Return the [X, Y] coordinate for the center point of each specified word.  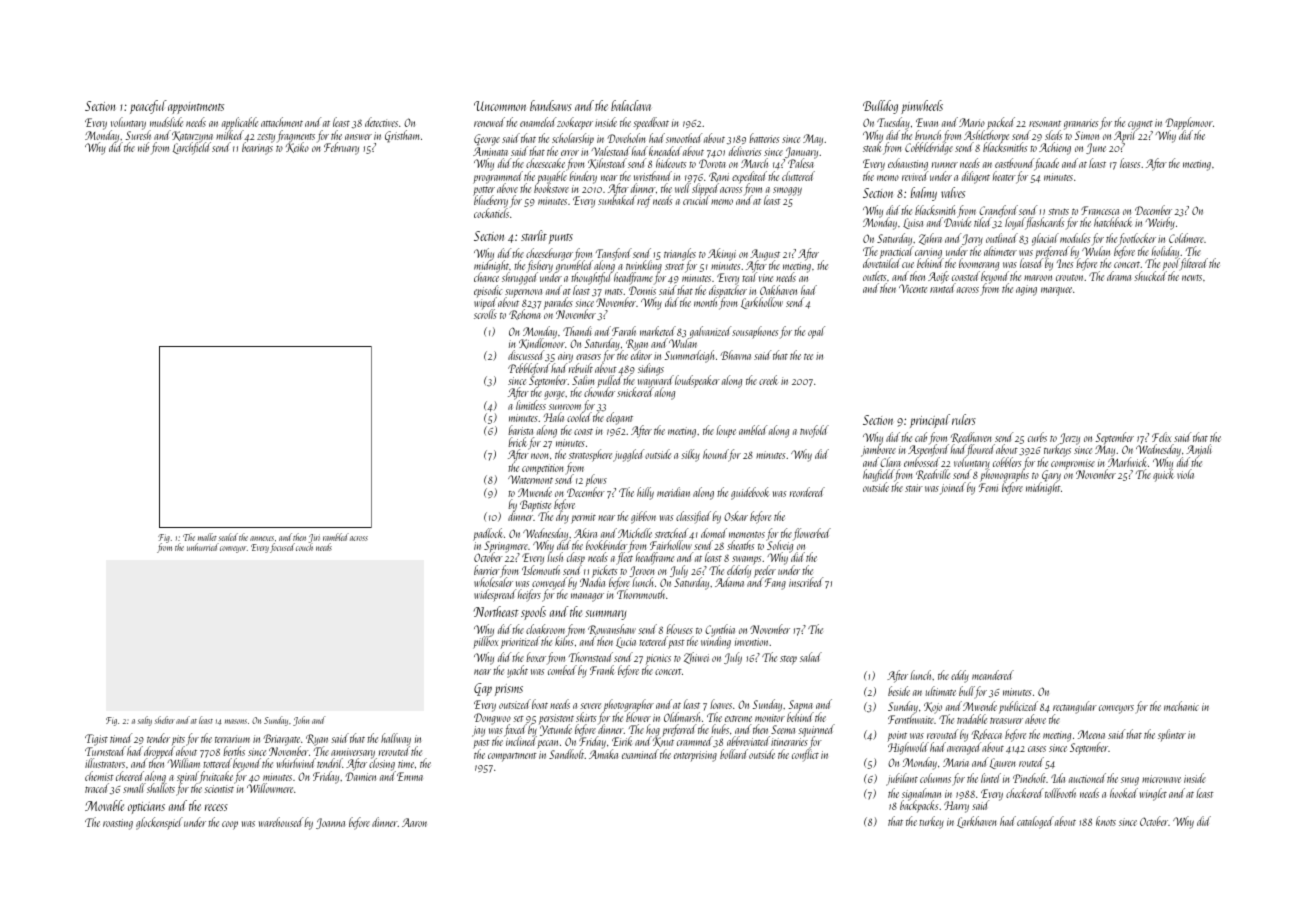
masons [236, 721]
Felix [1162, 437]
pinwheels [922, 107]
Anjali [1199, 451]
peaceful [148, 107]
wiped [484, 304]
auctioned [1087, 778]
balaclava [631, 105]
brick [517, 442]
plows [596, 480]
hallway [396, 739]
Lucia [626, 642]
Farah [624, 331]
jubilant [902, 779]
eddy [960, 676]
